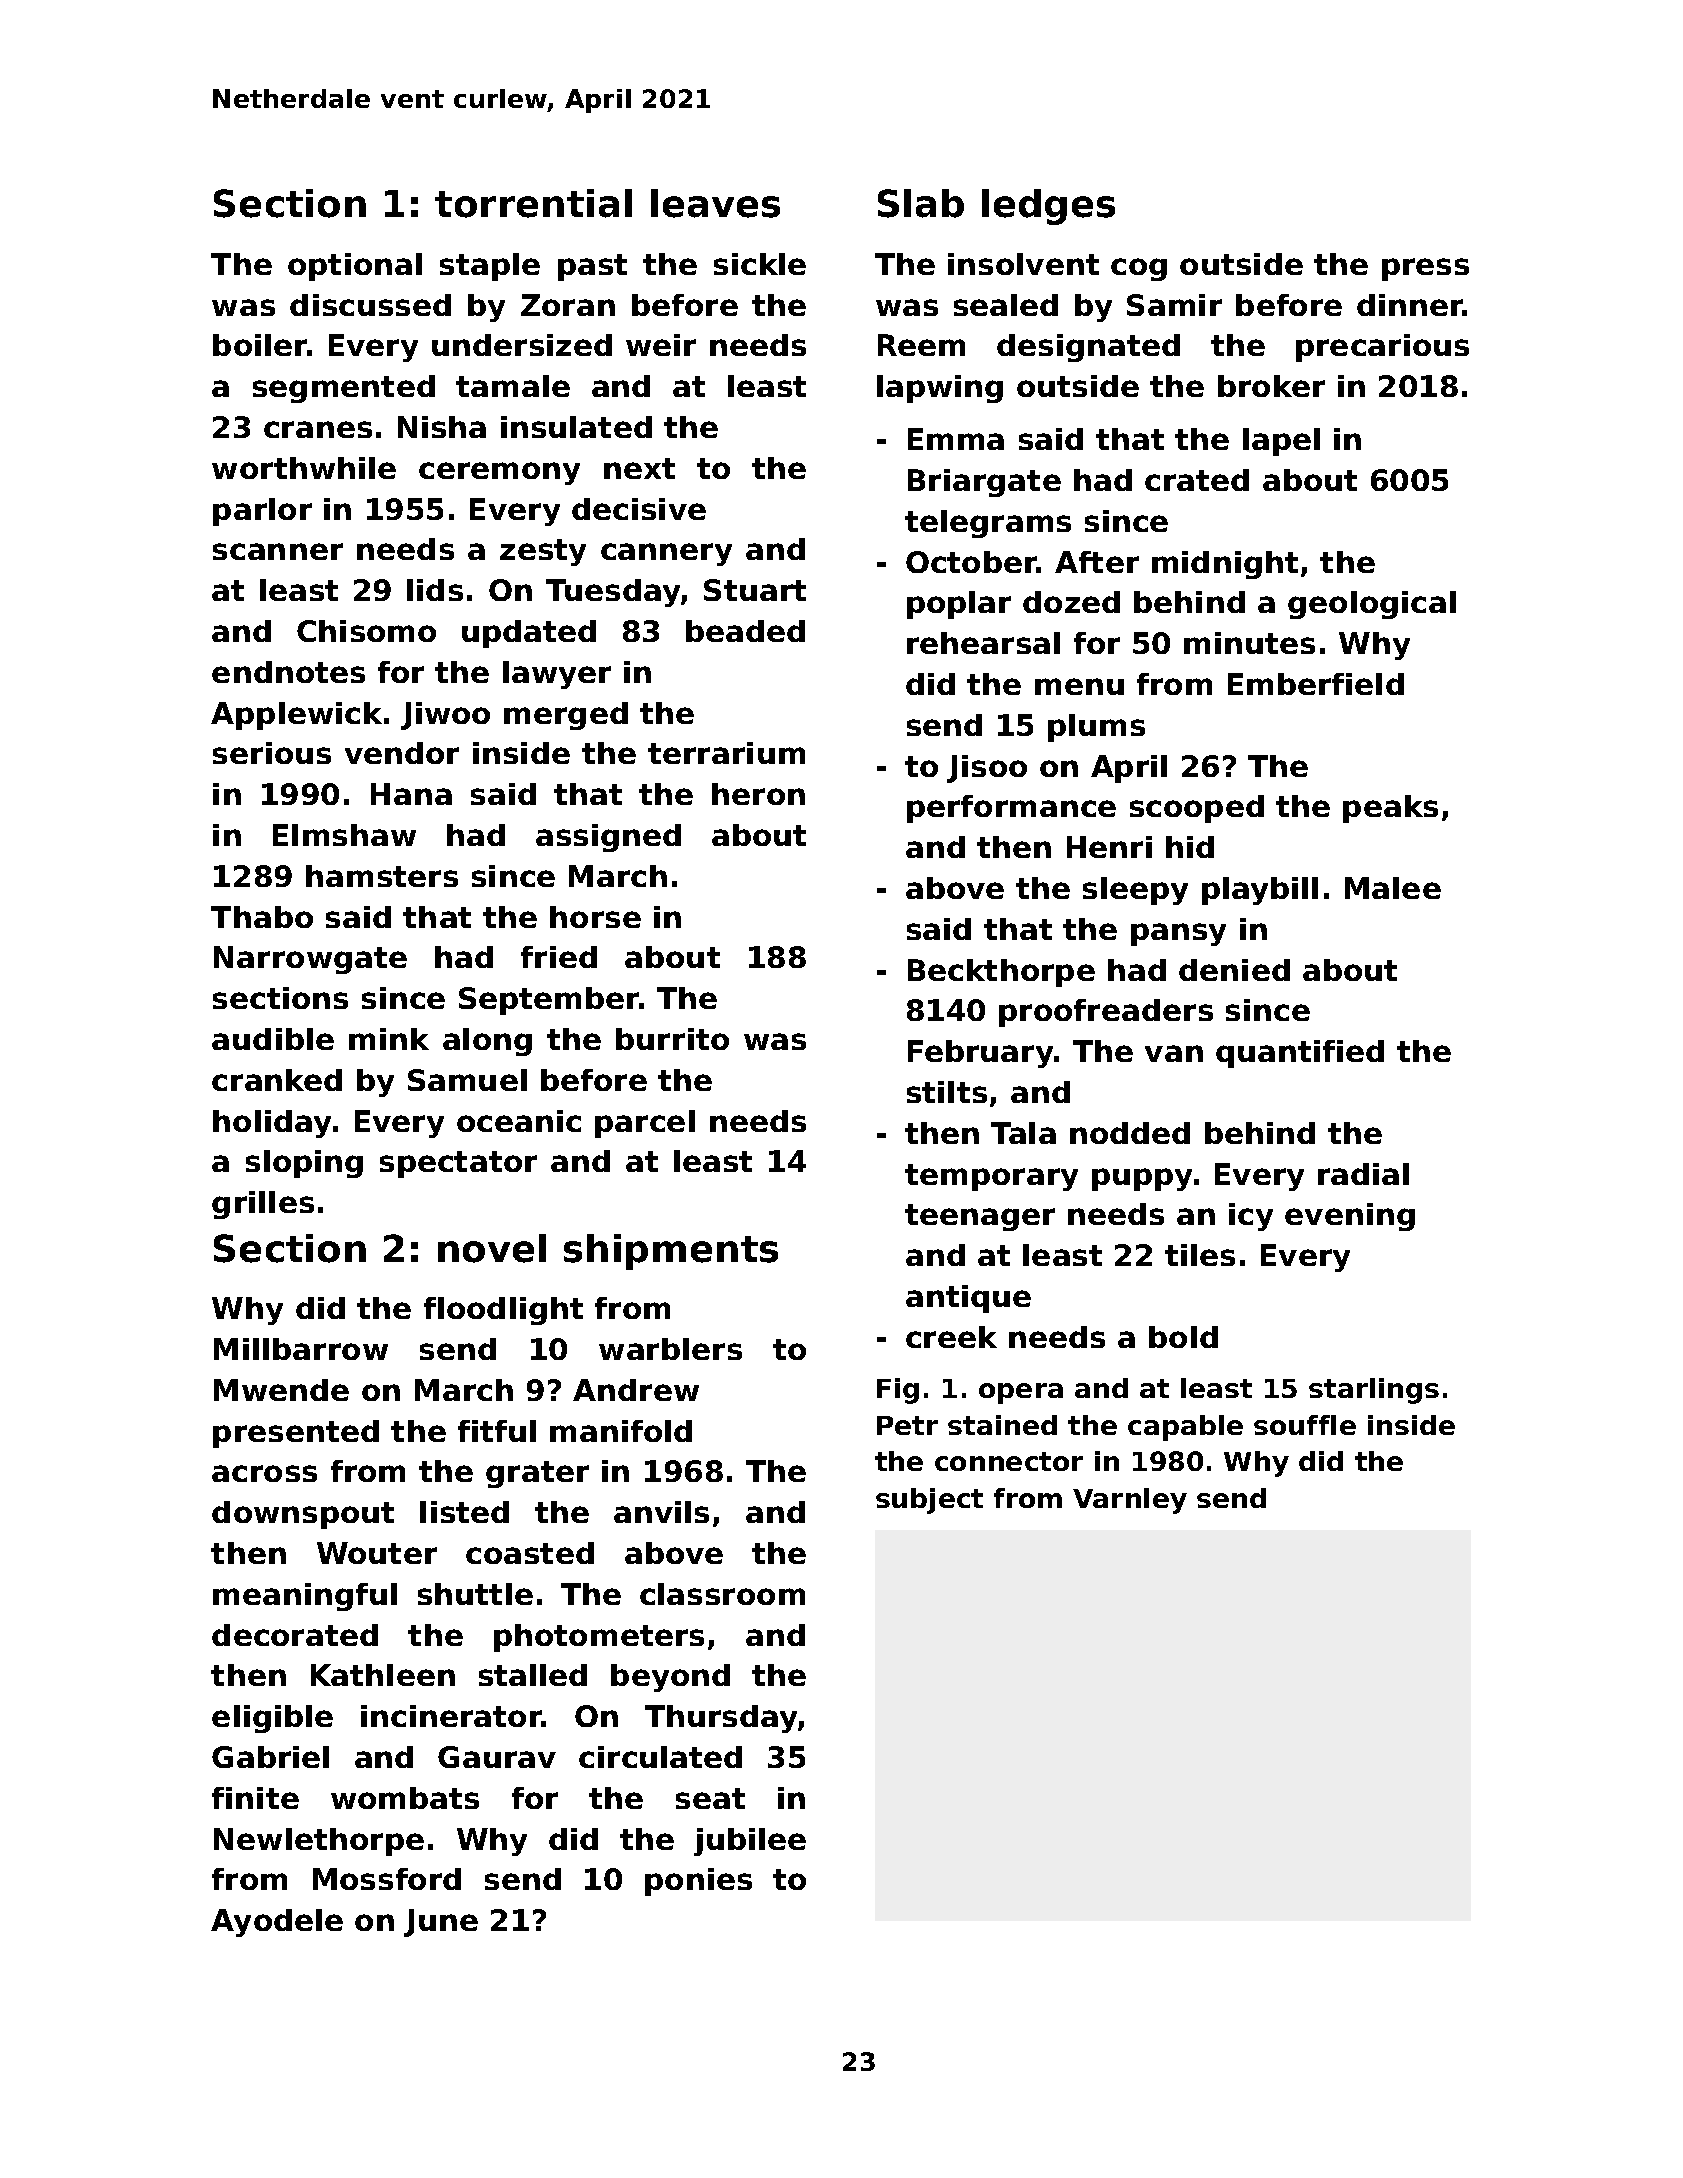 Image resolution: width=1683 pixels, height=2178 pixels. Describe the element at coordinates (1130, 1501) in the screenshot. I see `Varnley` at that location.
